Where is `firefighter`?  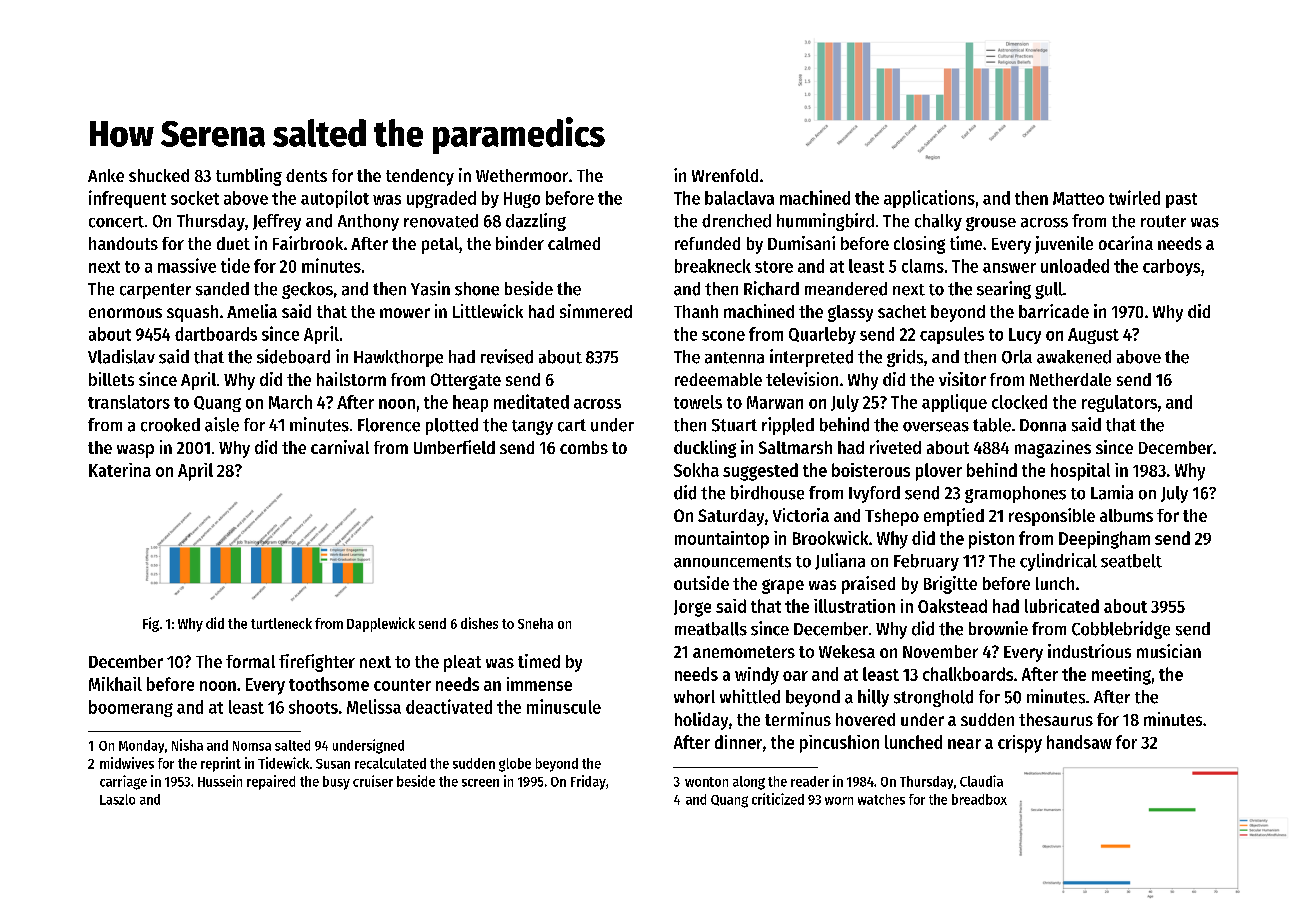
firefighter is located at coordinates (317, 663).
